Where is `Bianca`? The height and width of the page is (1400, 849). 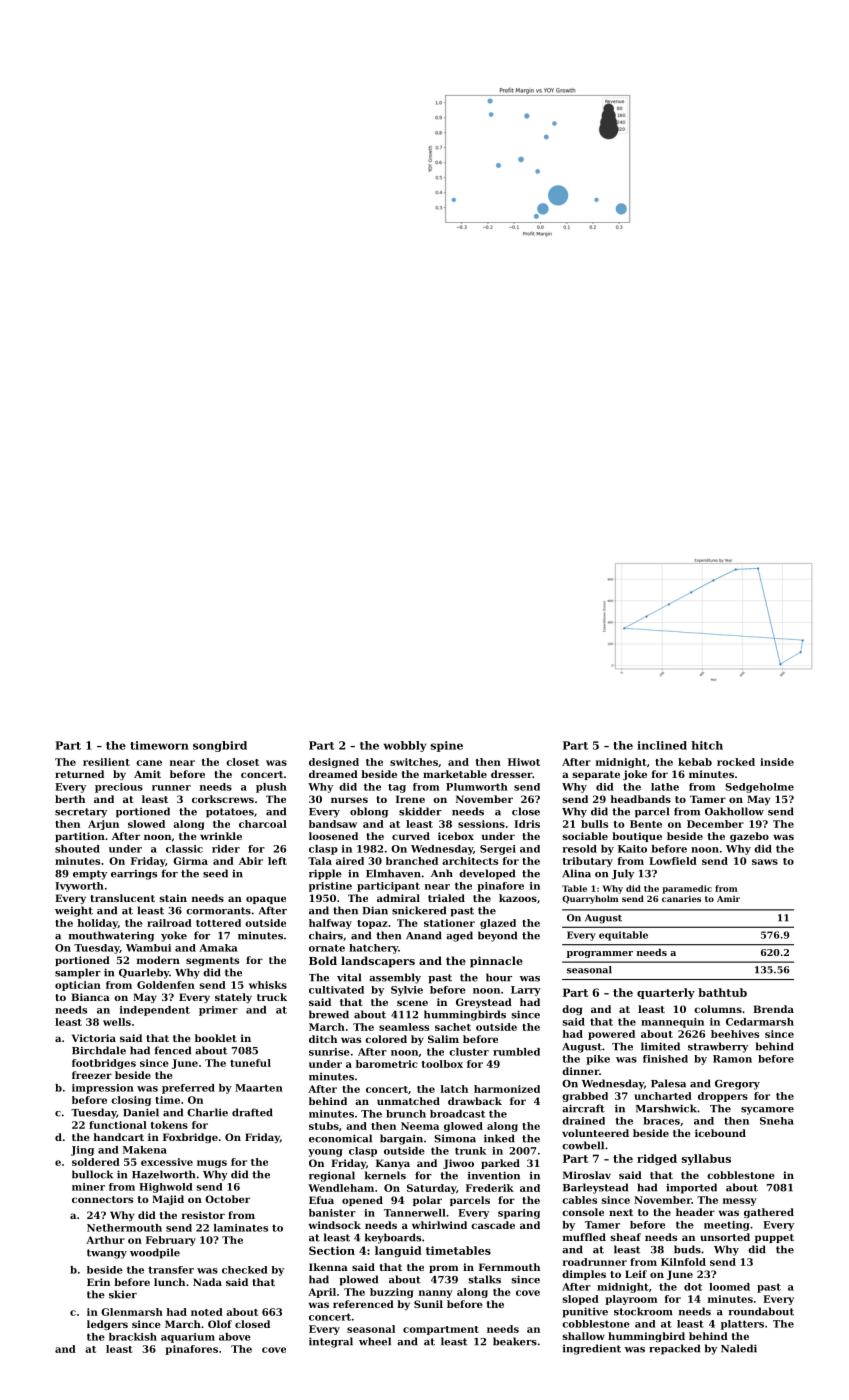 Bianca is located at coordinates (90, 997).
